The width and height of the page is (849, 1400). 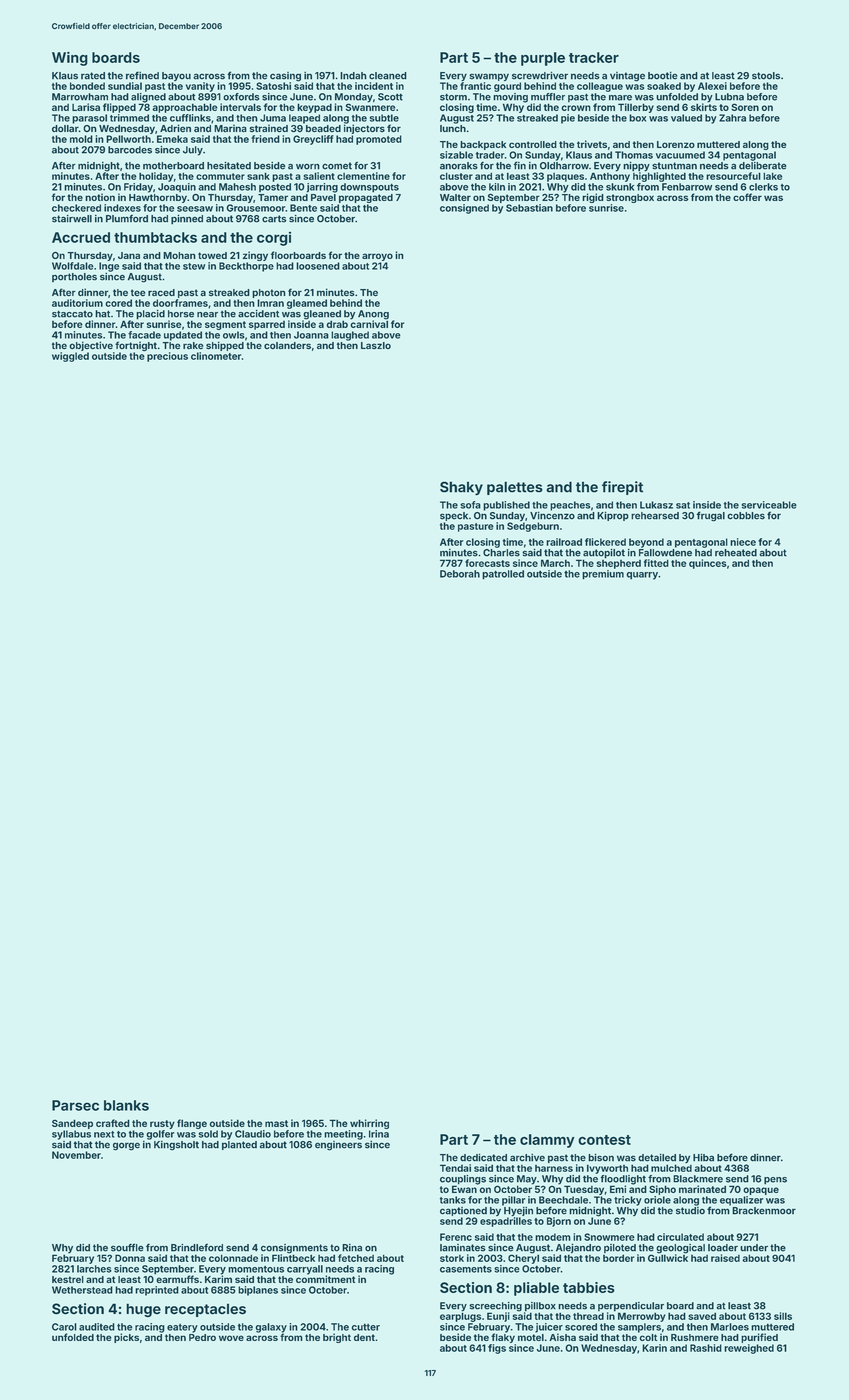 What do you see at coordinates (455, 1168) in the page?
I see `Tendai` at bounding box center [455, 1168].
